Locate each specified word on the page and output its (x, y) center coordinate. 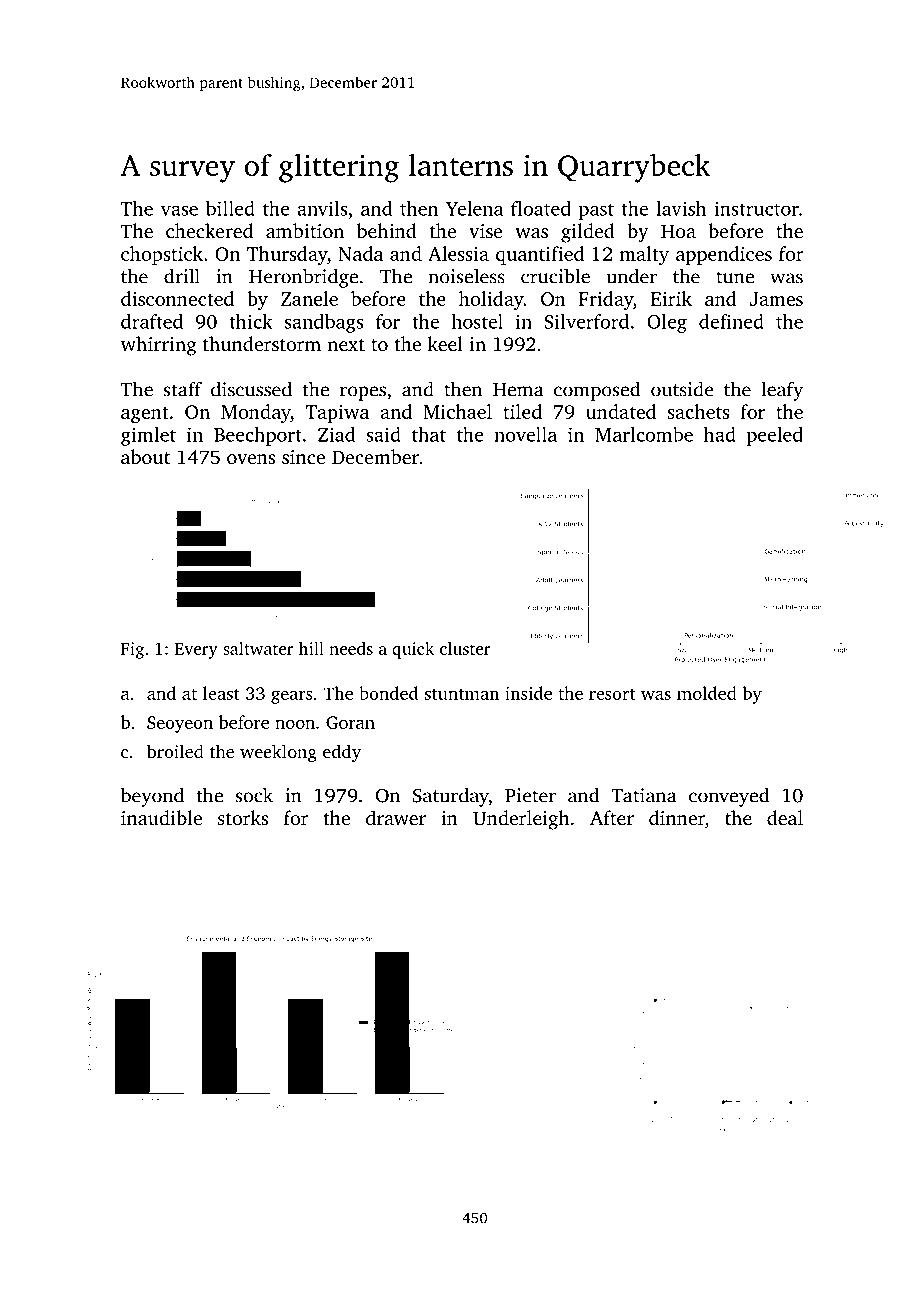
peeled (774, 436)
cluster (465, 648)
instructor (756, 208)
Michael (457, 411)
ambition (305, 230)
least (221, 693)
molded (707, 693)
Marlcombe (644, 434)
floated (541, 208)
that (429, 434)
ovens (251, 459)
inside (528, 693)
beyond (152, 797)
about (145, 456)
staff (182, 389)
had (720, 434)
